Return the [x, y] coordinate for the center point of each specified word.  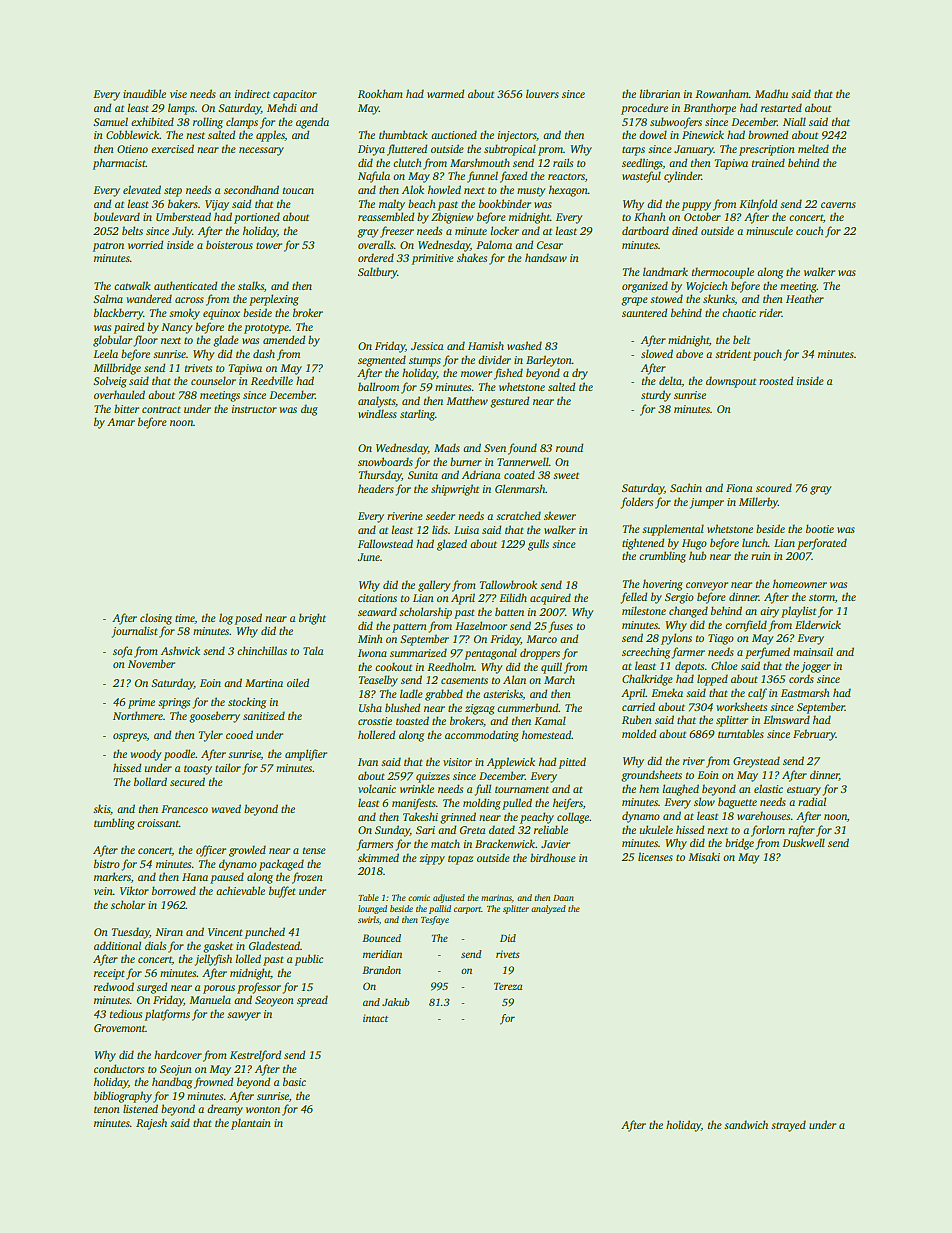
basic [294, 1081]
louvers [542, 93]
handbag [172, 1083]
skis [101, 808]
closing [156, 619]
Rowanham [722, 93]
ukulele [656, 829]
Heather [805, 298]
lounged [372, 909]
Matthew [467, 400]
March [559, 679]
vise [178, 94]
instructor [254, 409]
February [814, 735]
